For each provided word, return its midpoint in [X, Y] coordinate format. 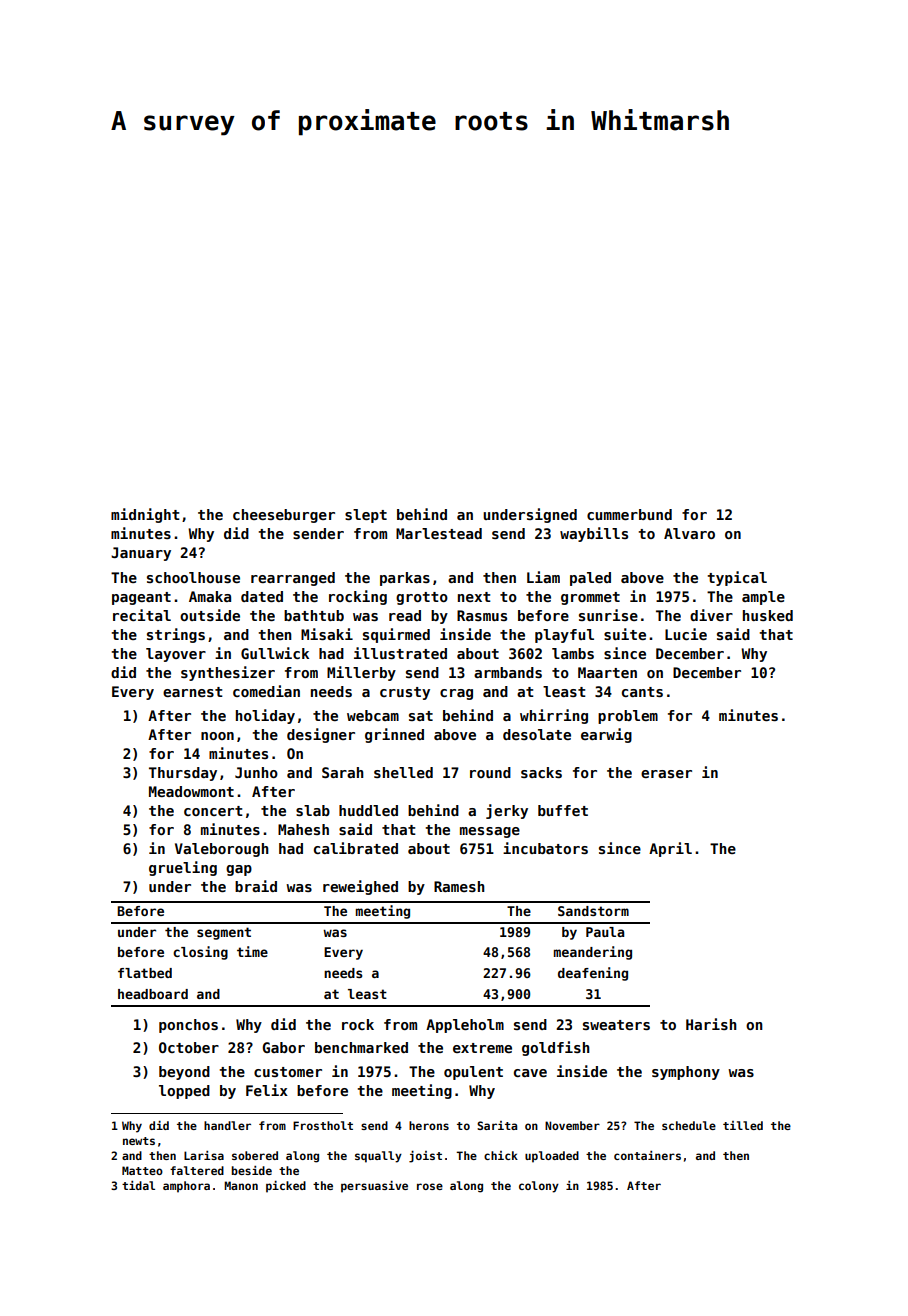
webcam [373, 715]
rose [430, 1186]
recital [142, 615]
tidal [138, 1185]
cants [642, 692]
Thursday [183, 774]
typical [737, 578]
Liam [543, 577]
